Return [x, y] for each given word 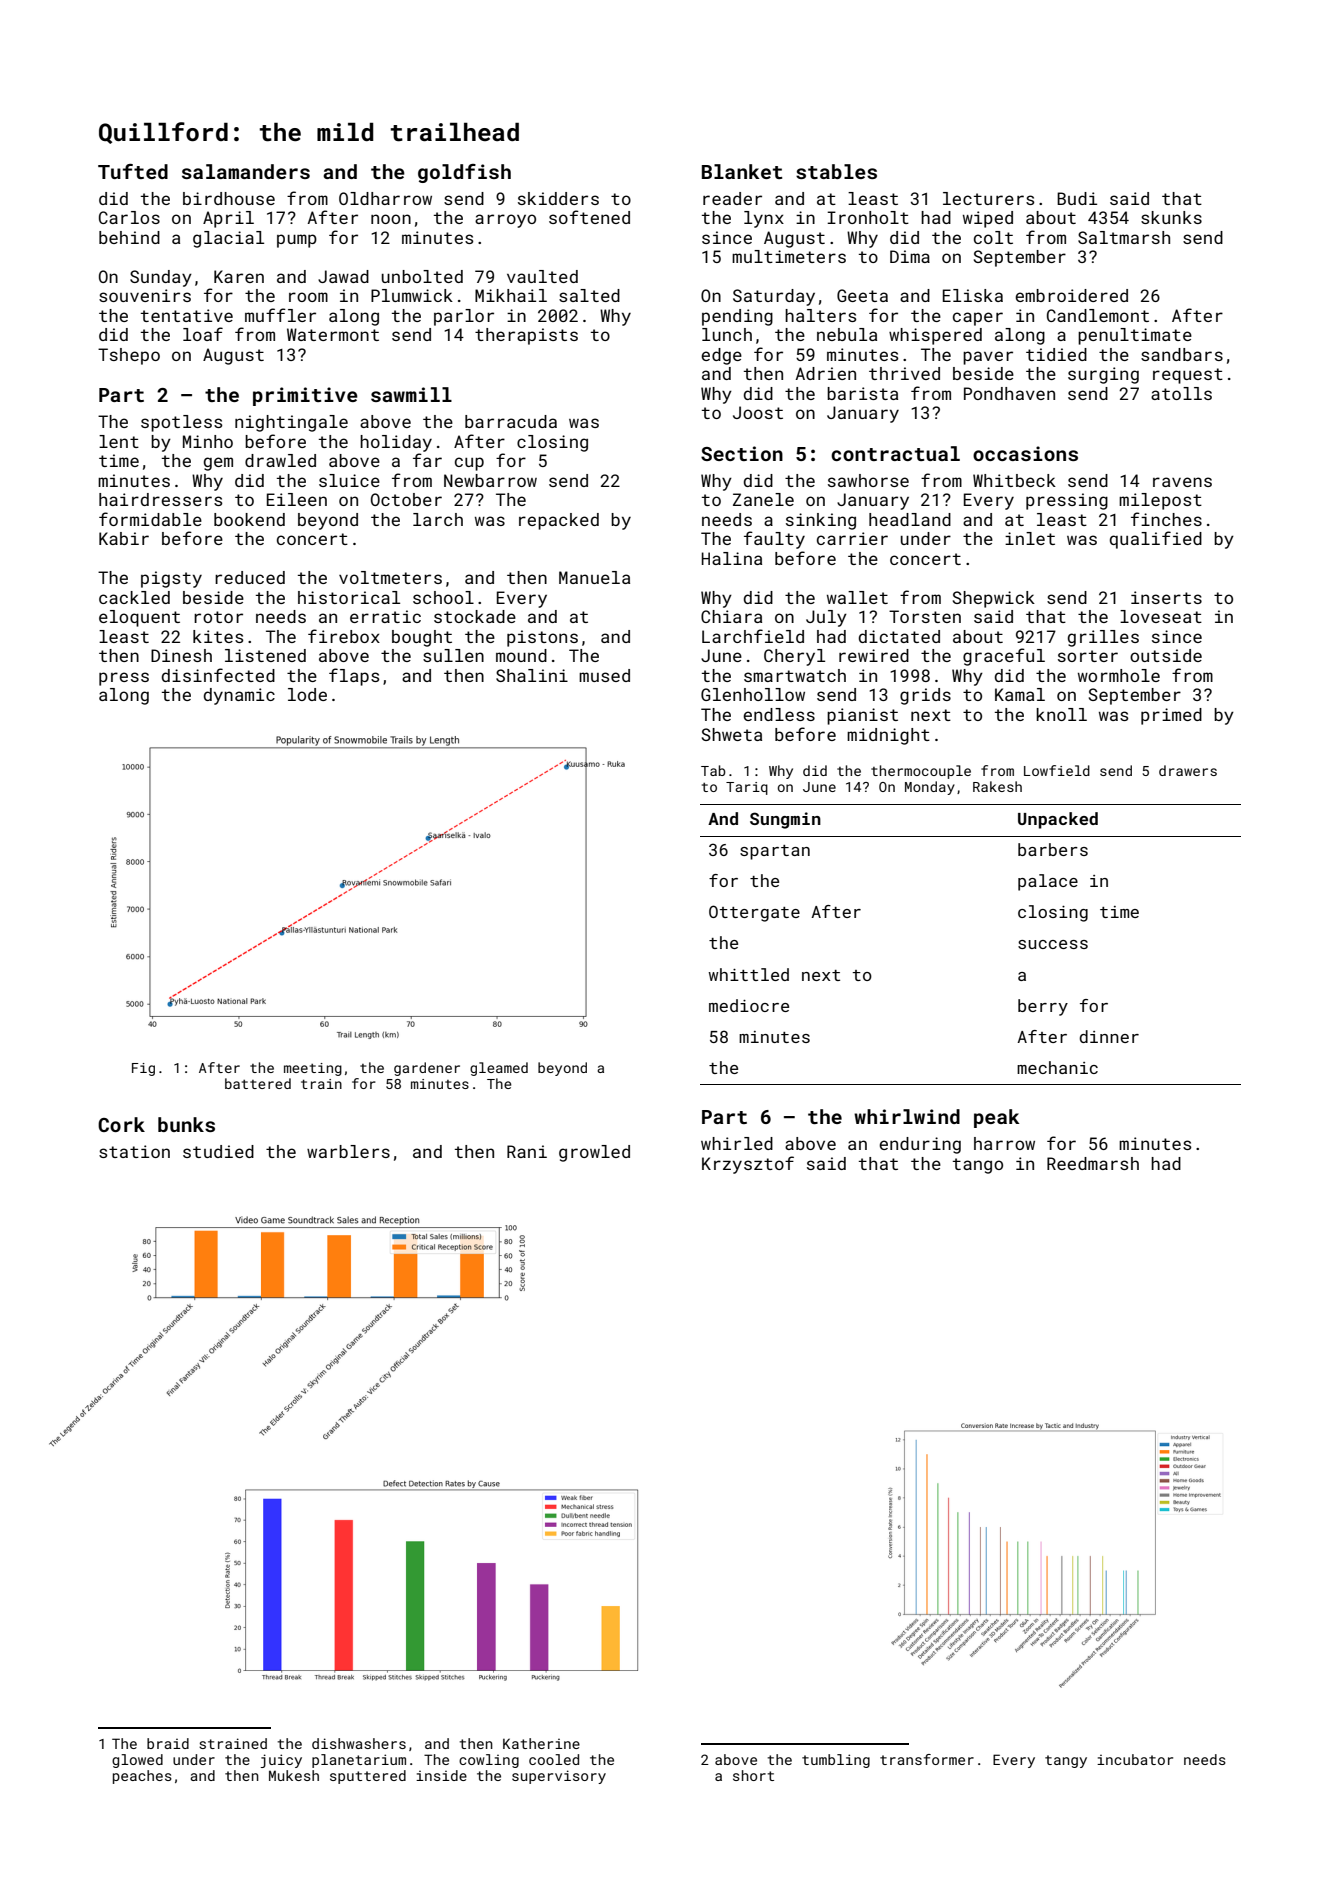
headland [910, 519]
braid [168, 1743]
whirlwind [907, 1116]
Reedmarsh [1093, 1163]
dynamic [239, 696]
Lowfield [1057, 770]
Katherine [541, 1743]
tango [978, 1166]
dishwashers [359, 1743]
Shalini [532, 675]
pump [297, 241]
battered [258, 1083]
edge [721, 356]
